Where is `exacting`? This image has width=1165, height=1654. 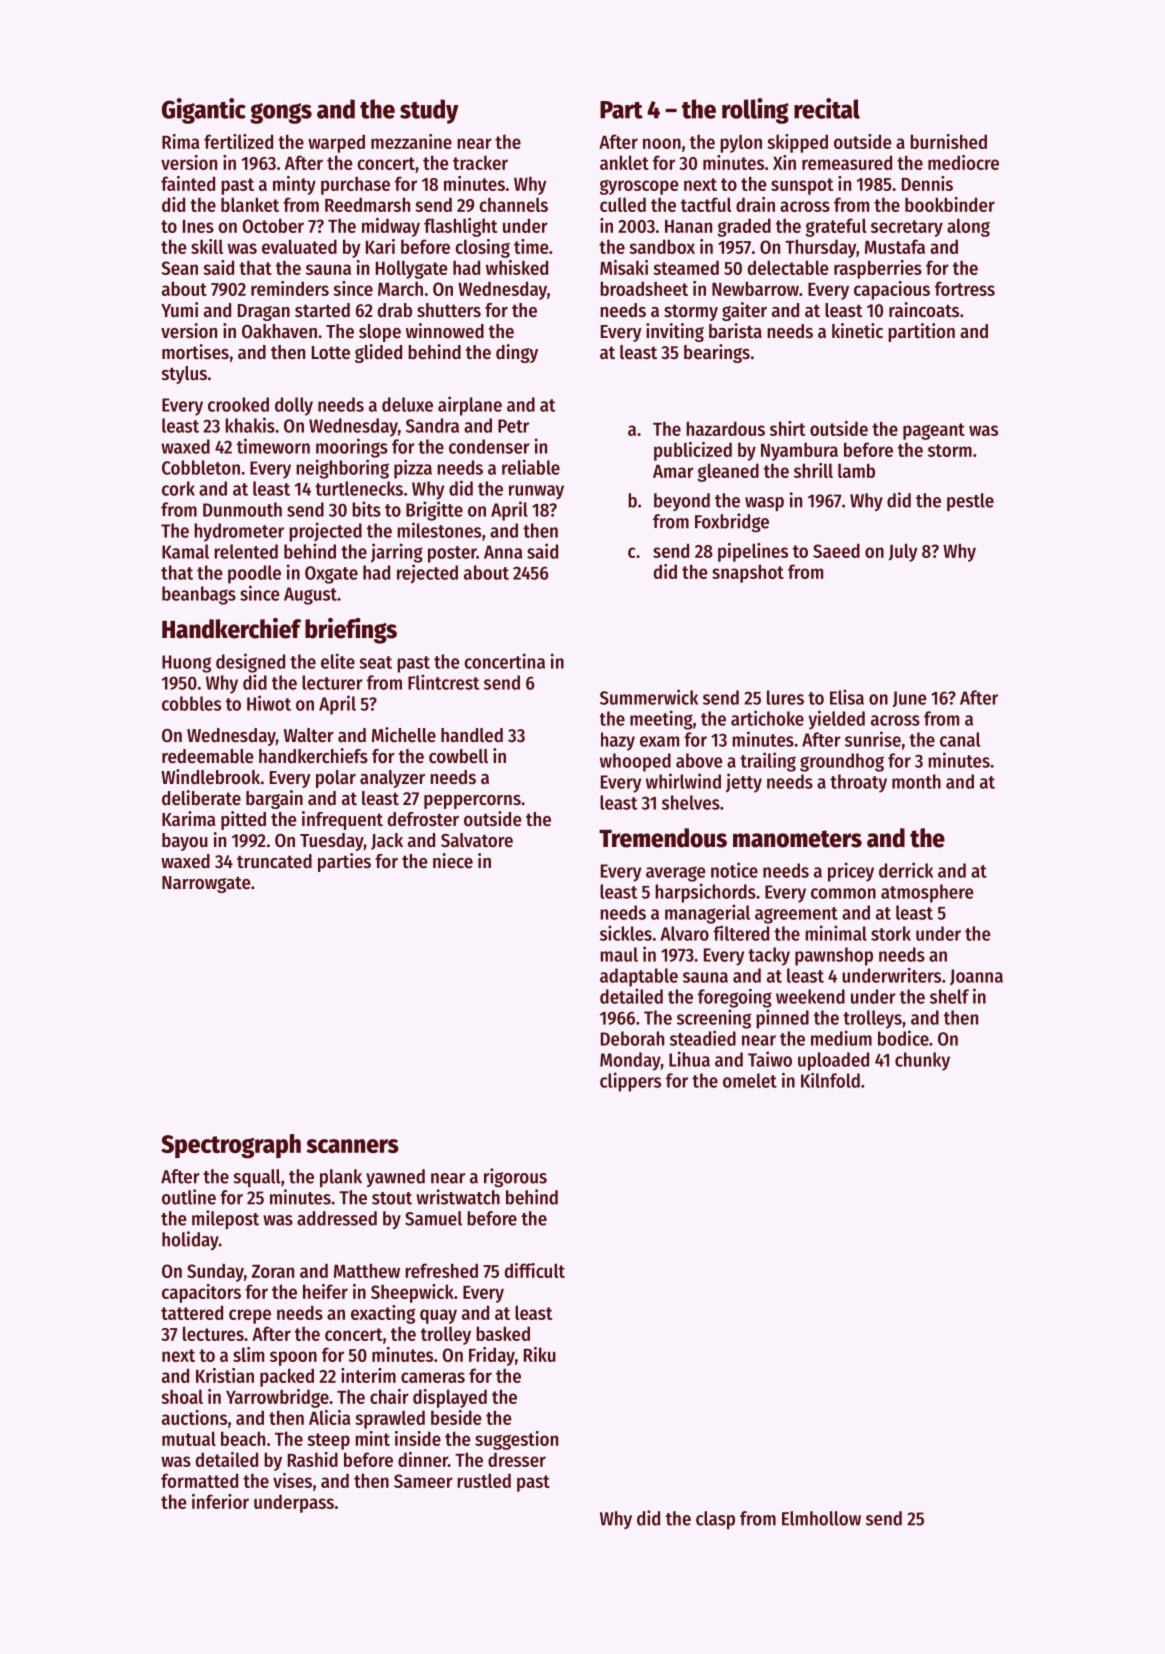
exacting is located at coordinates (383, 1314).
